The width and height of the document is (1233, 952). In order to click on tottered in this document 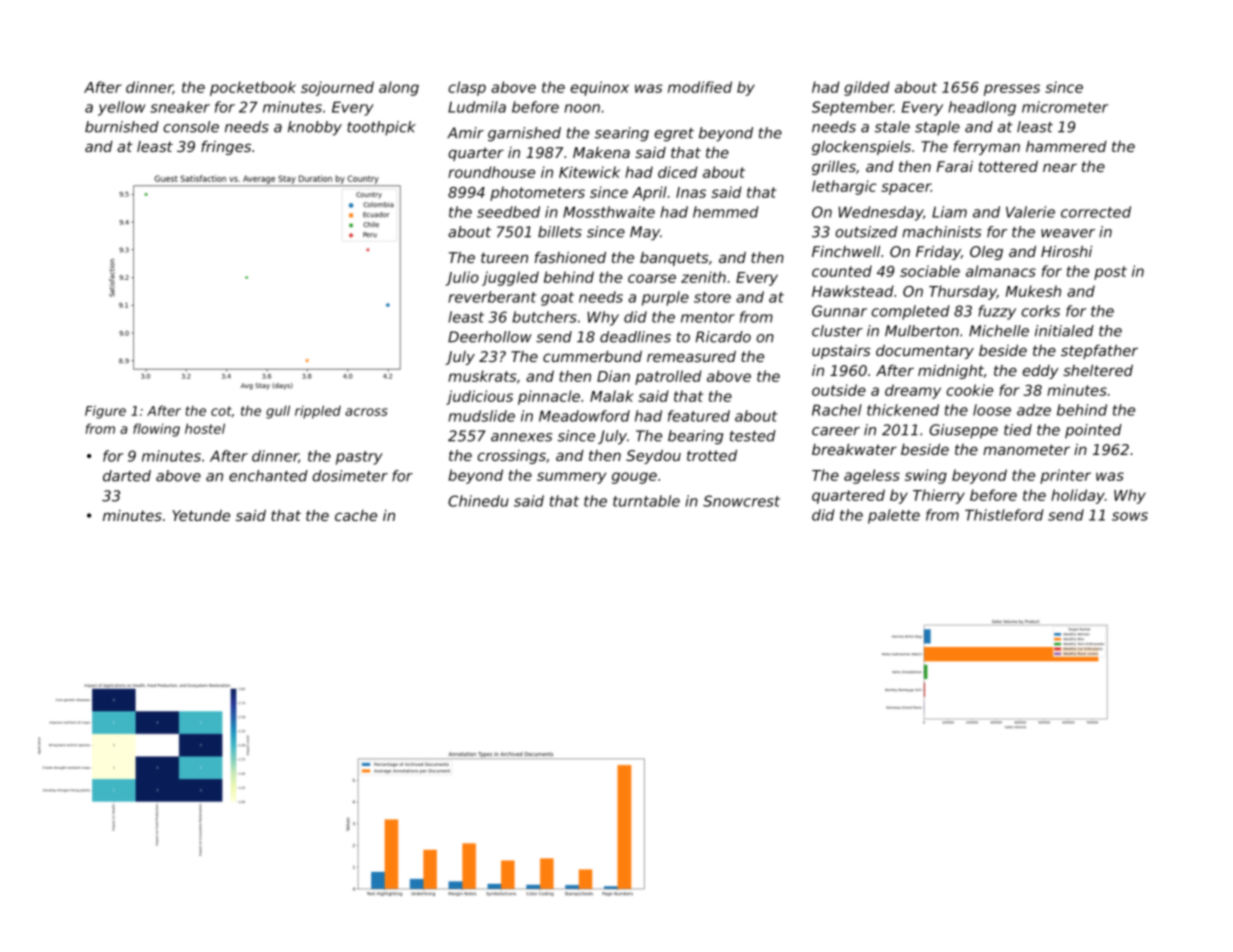, I will do `click(1008, 166)`.
